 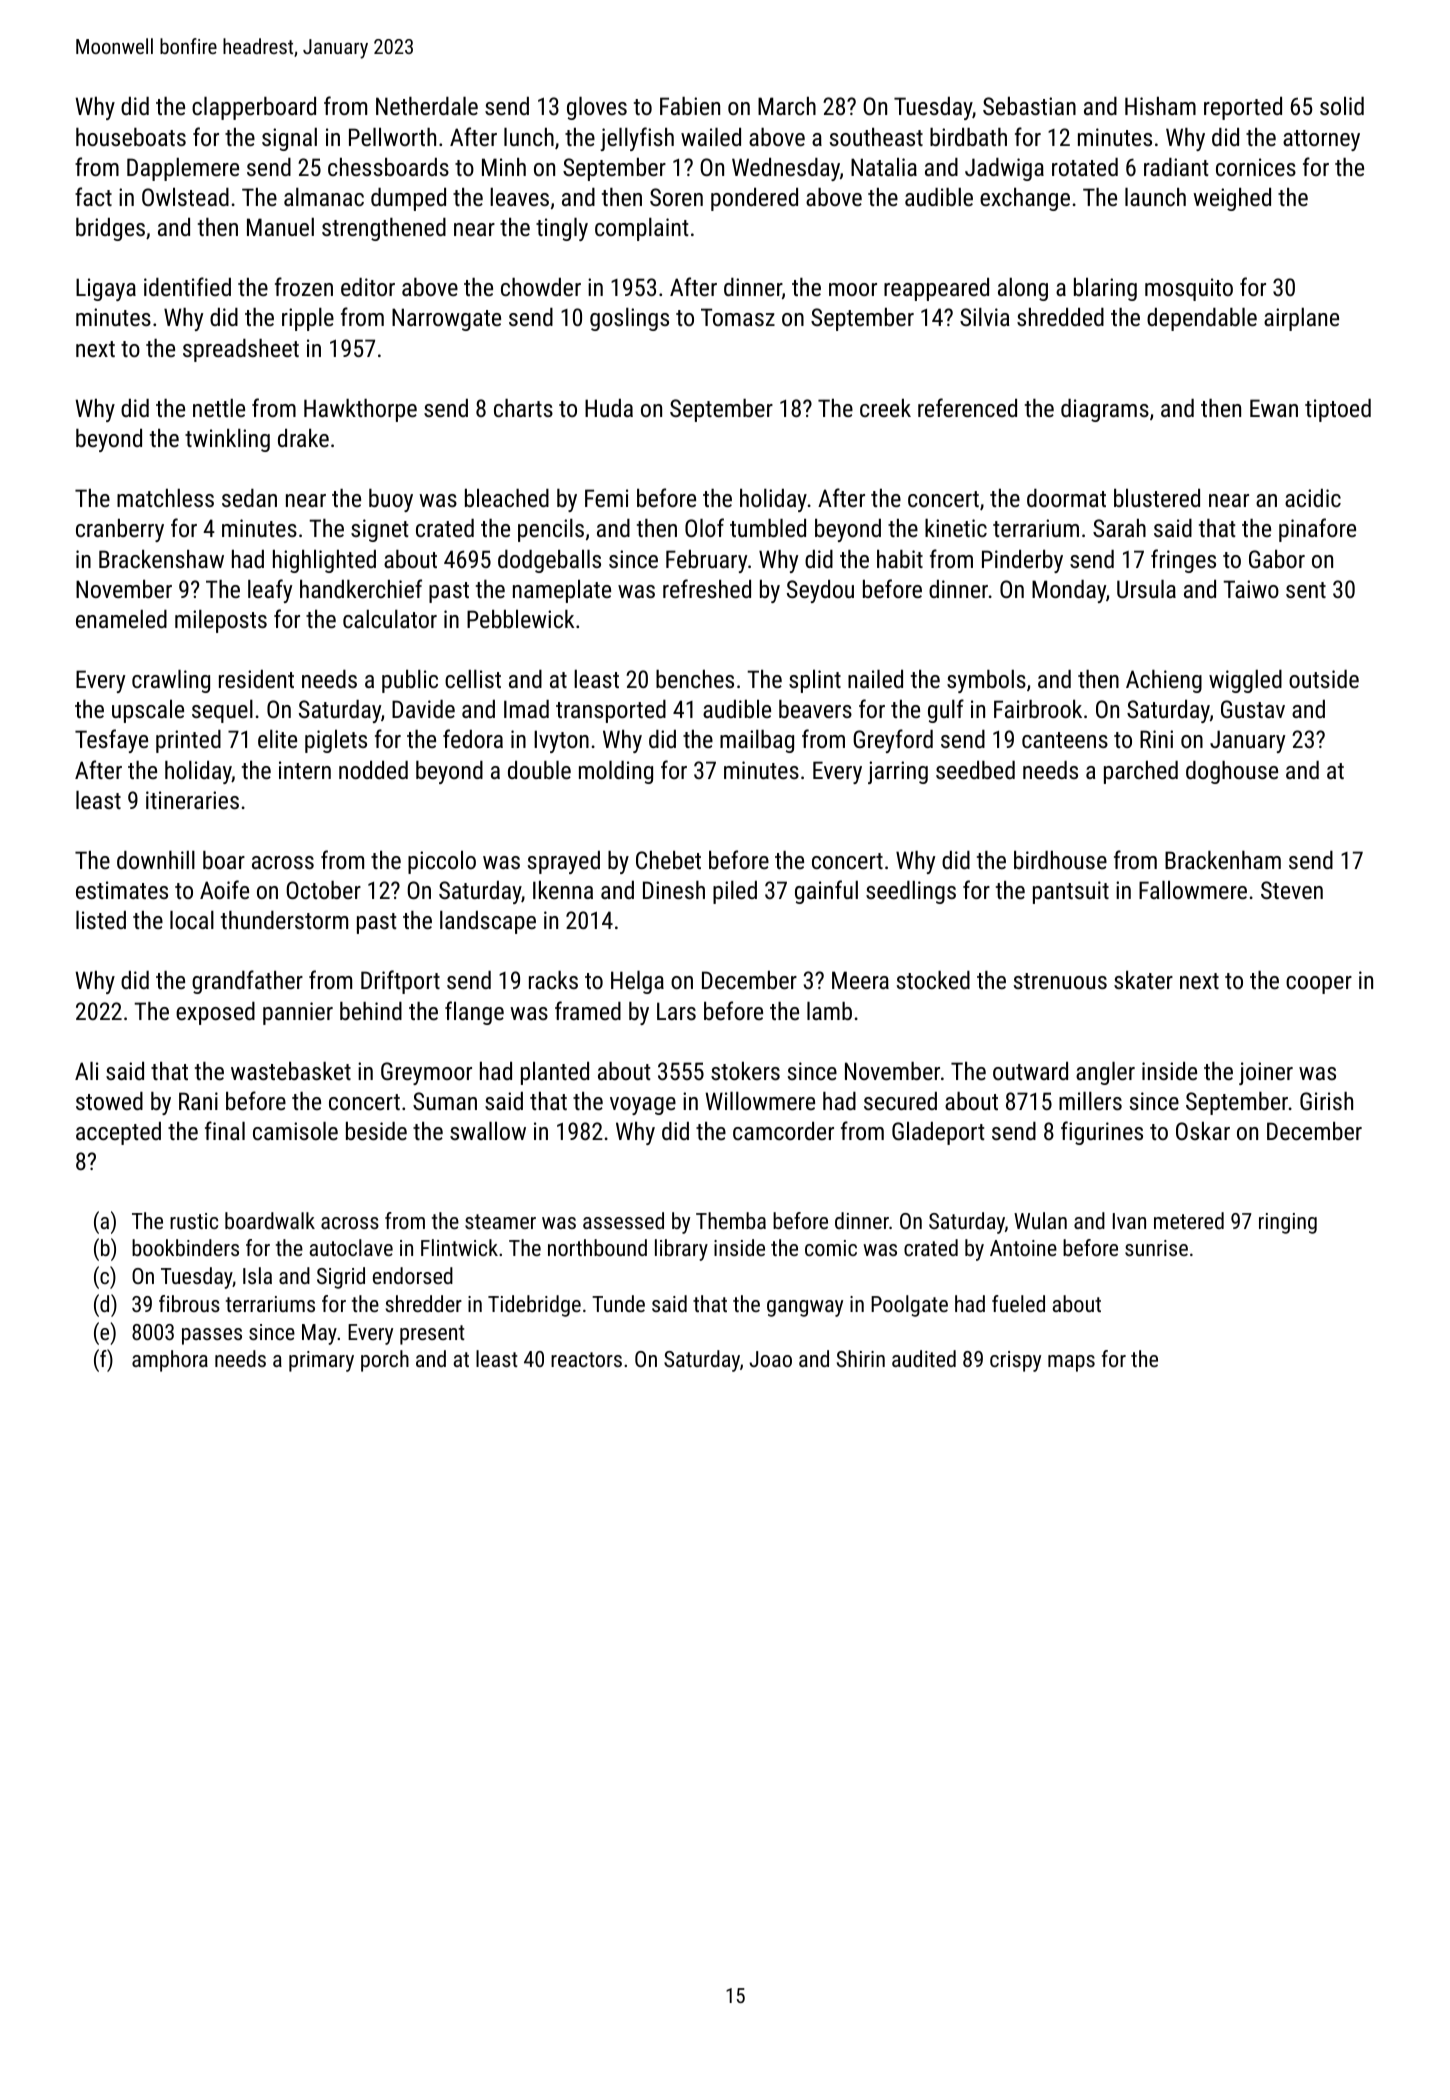 What do you see at coordinates (1253, 709) in the screenshot?
I see `Gustav` at bounding box center [1253, 709].
